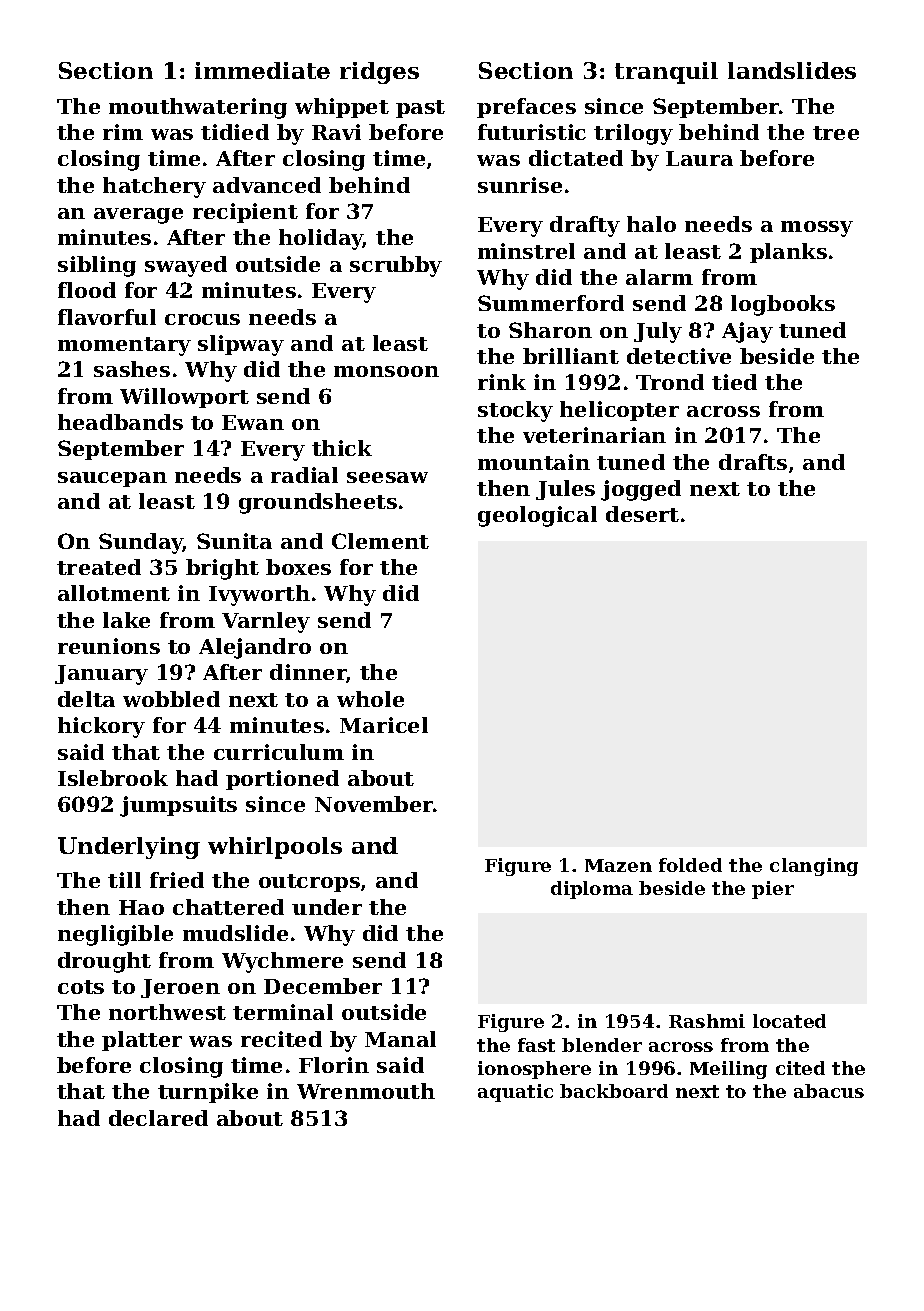 The width and height of the page is (924, 1311). Describe the element at coordinates (374, 804) in the page. I see `November` at that location.
